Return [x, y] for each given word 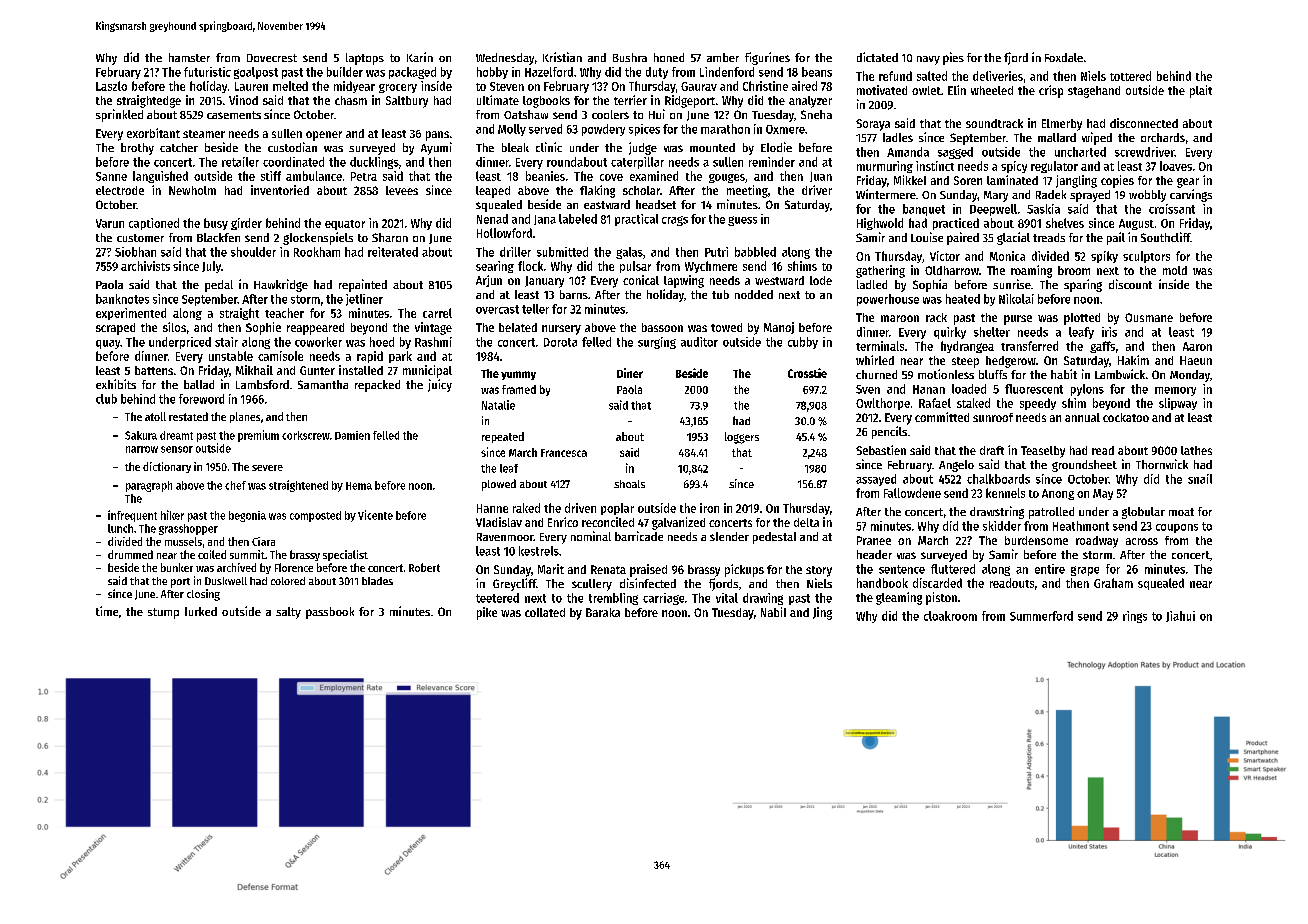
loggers [742, 438]
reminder [772, 162]
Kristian [562, 57]
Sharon [390, 237]
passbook [330, 613]
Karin [420, 57]
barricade [639, 536]
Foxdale [1064, 57]
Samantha [323, 384]
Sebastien [881, 450]
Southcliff [1166, 237]
